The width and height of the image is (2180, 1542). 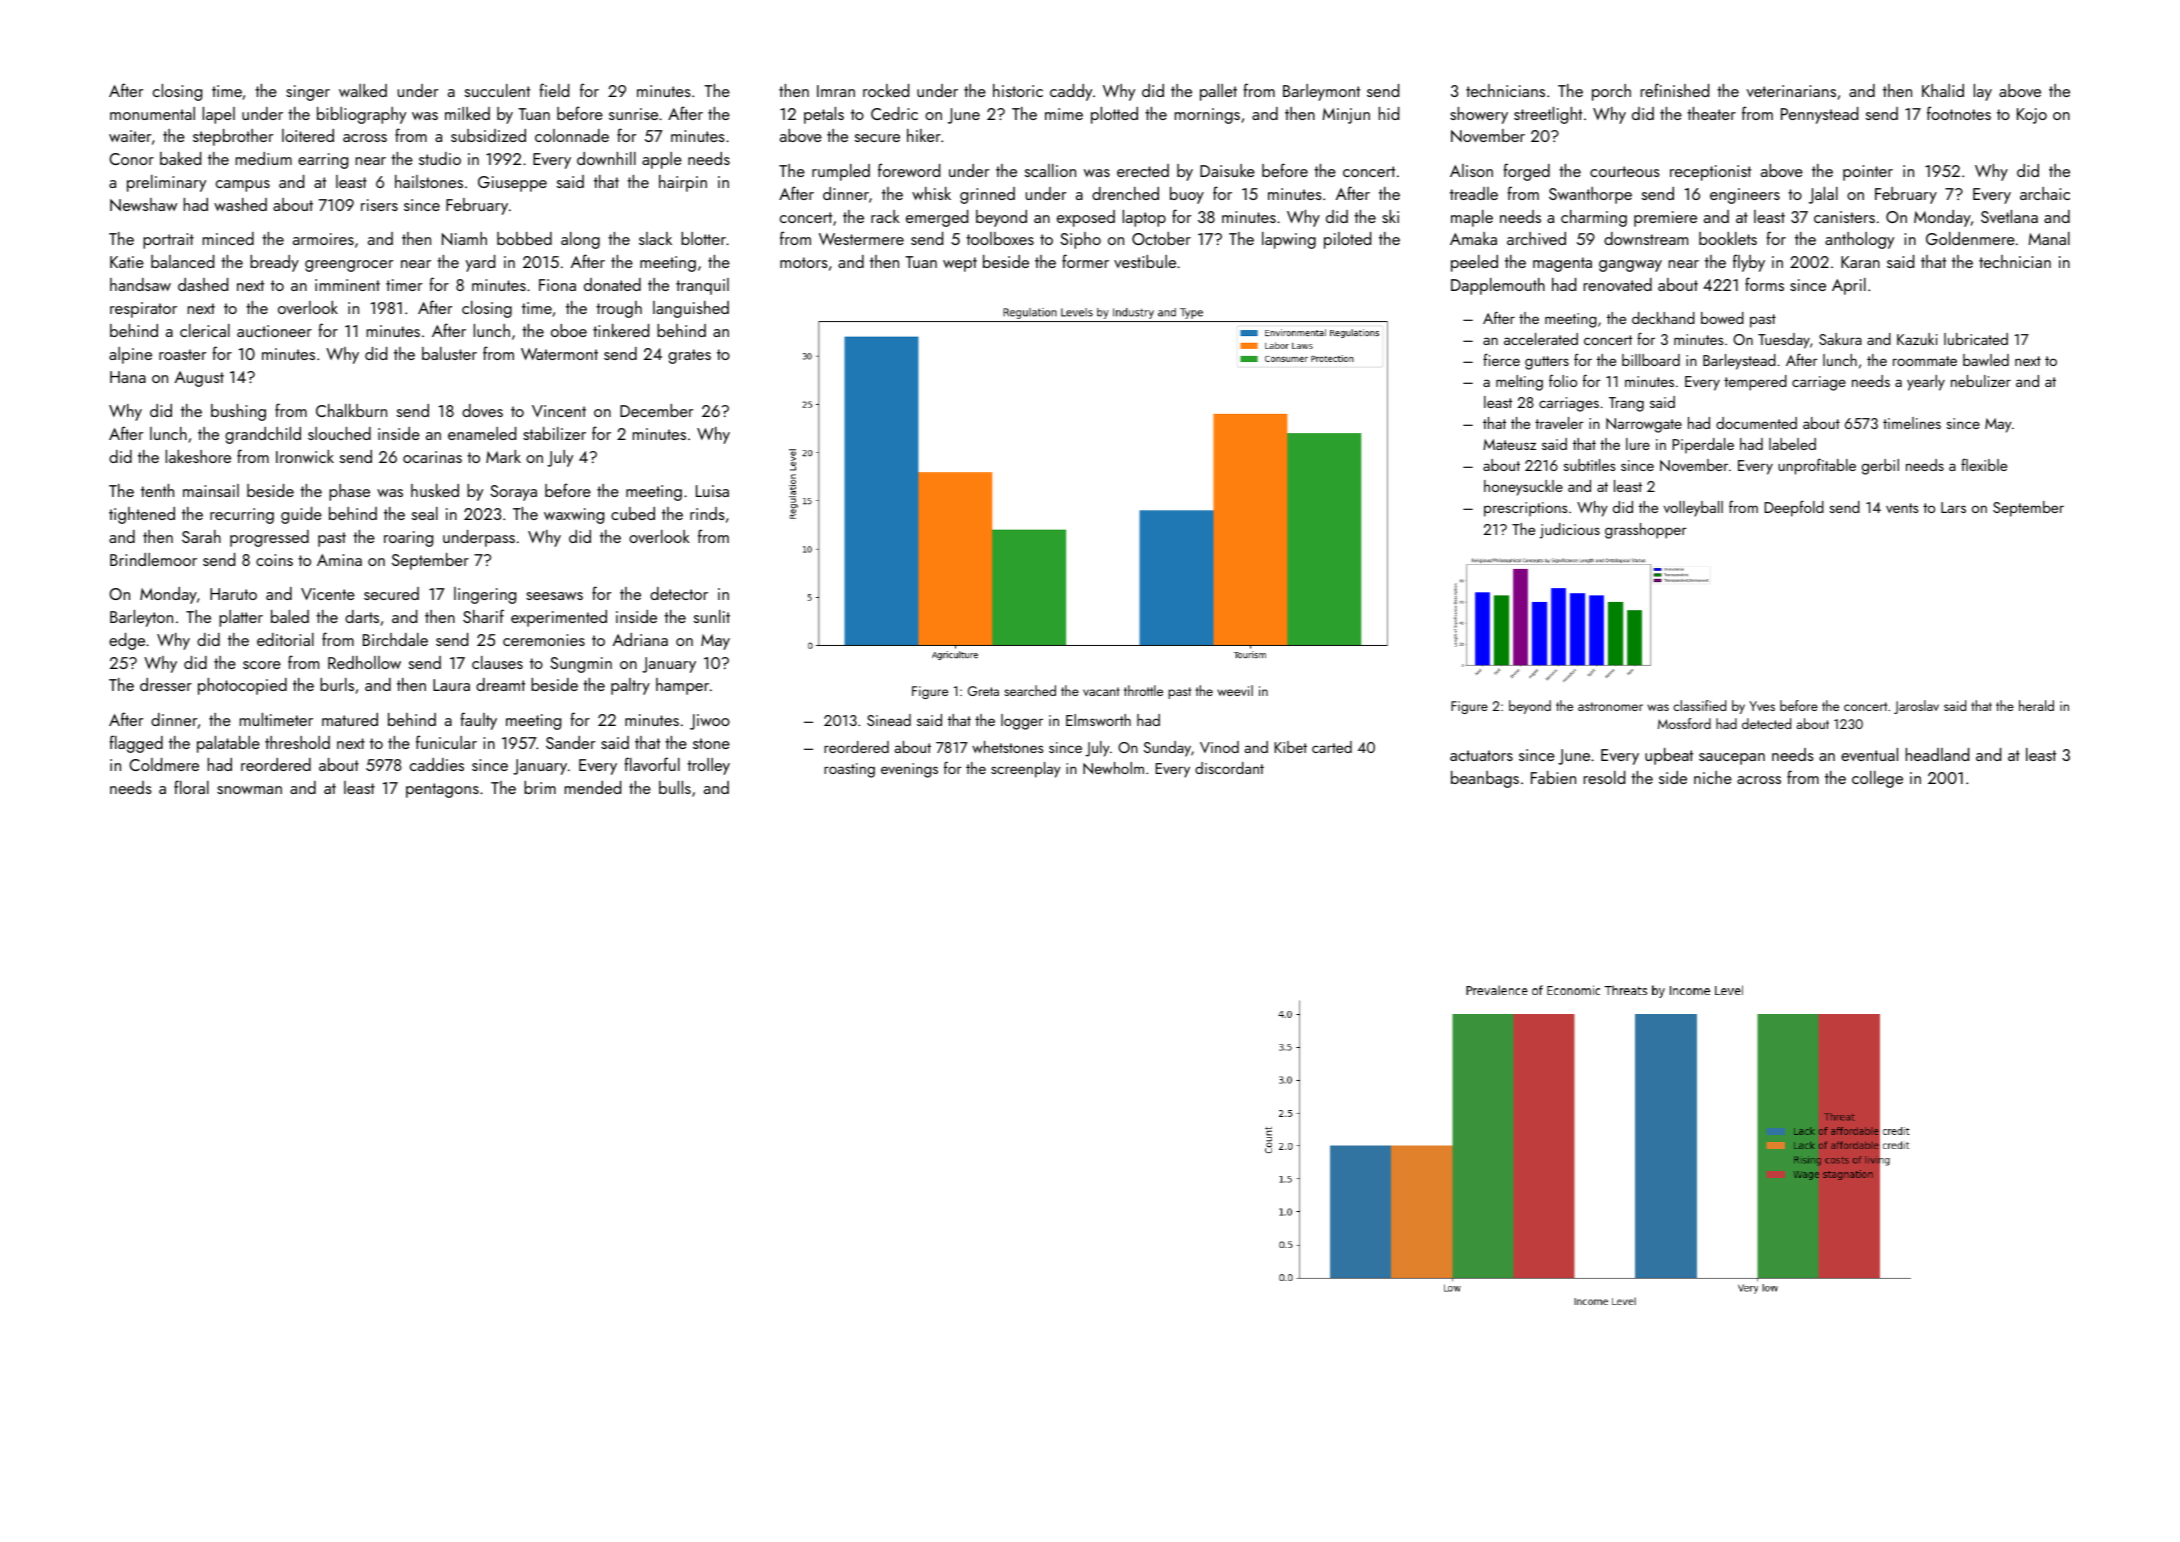 I want to click on melting, so click(x=1519, y=383).
